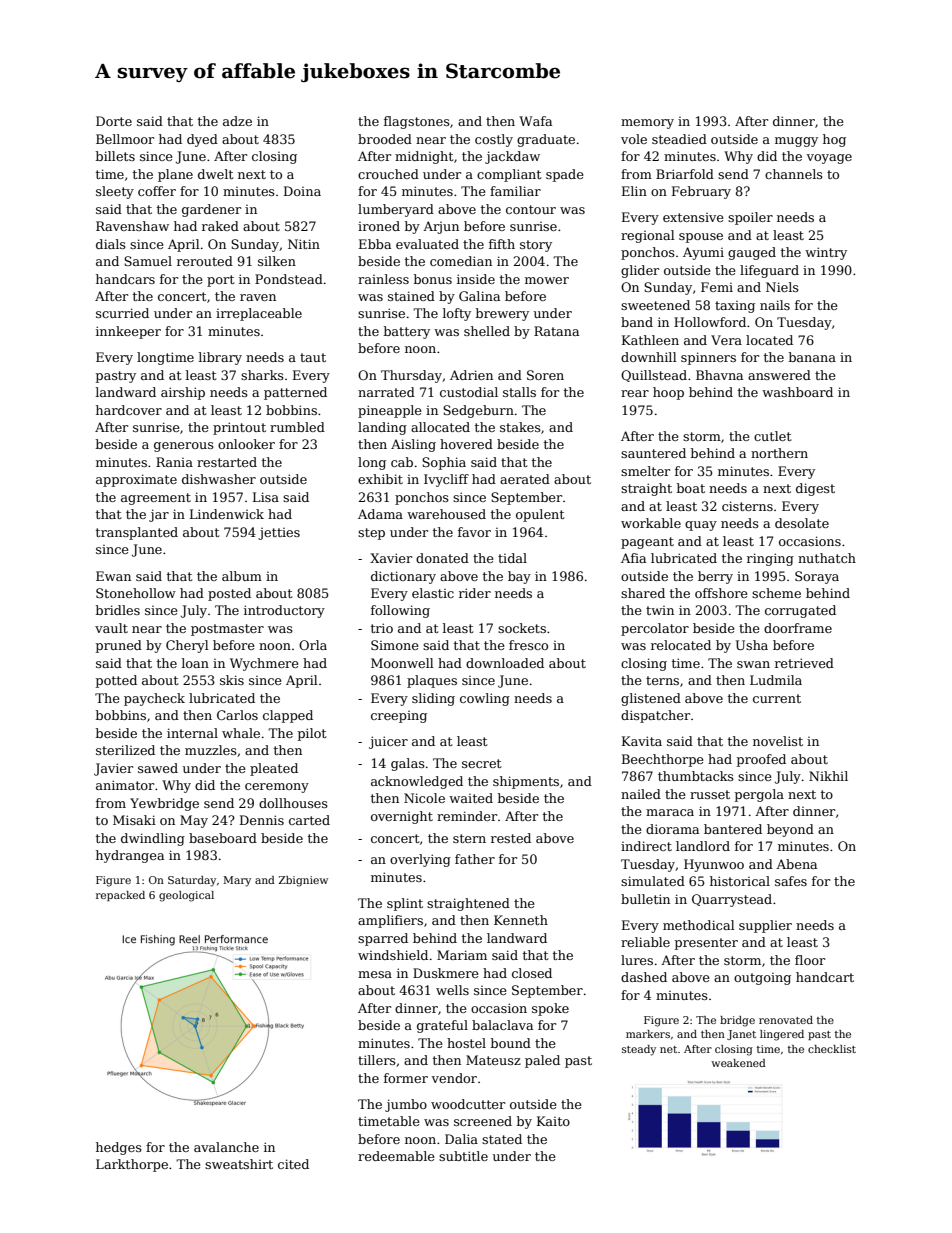 Image resolution: width=952 pixels, height=1233 pixels. What do you see at coordinates (119, 1148) in the page?
I see `hedges` at bounding box center [119, 1148].
